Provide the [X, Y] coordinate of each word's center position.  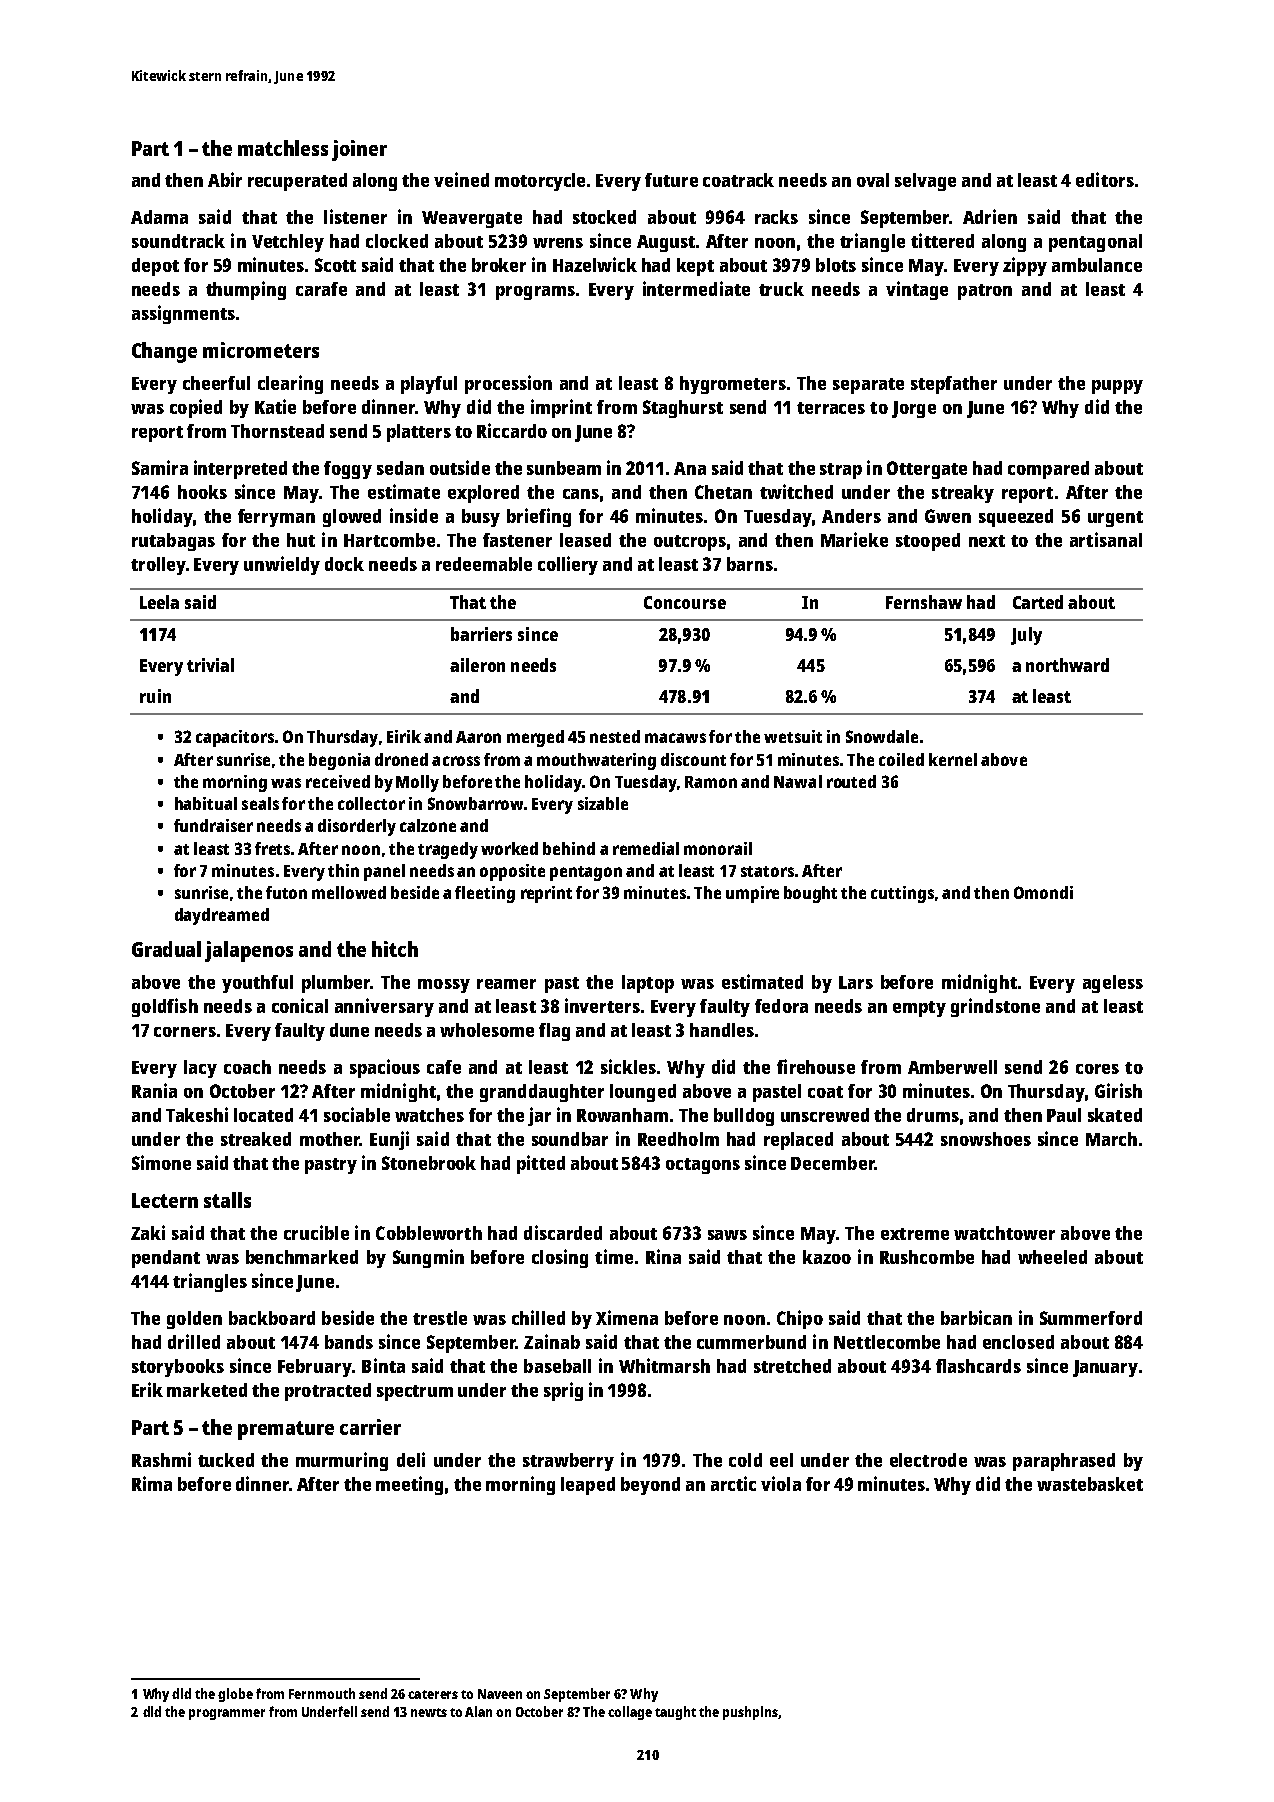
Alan [478, 1711]
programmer [227, 1714]
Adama [159, 217]
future [671, 180]
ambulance [1097, 265]
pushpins [750, 1713]
